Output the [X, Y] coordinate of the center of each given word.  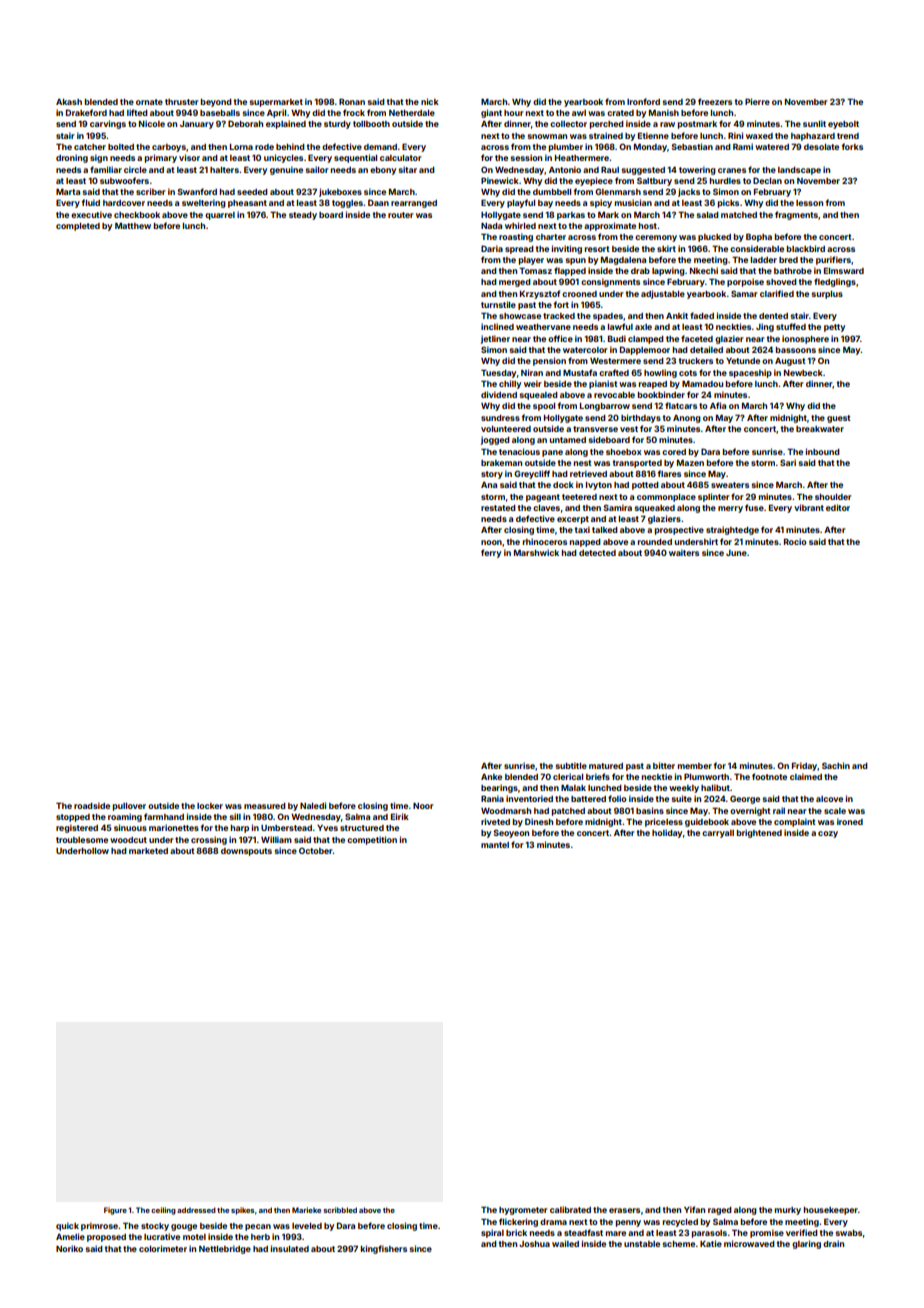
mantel [495, 845]
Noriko [69, 1248]
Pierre [757, 101]
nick [430, 101]
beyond [216, 103]
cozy [828, 834]
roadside [92, 805]
